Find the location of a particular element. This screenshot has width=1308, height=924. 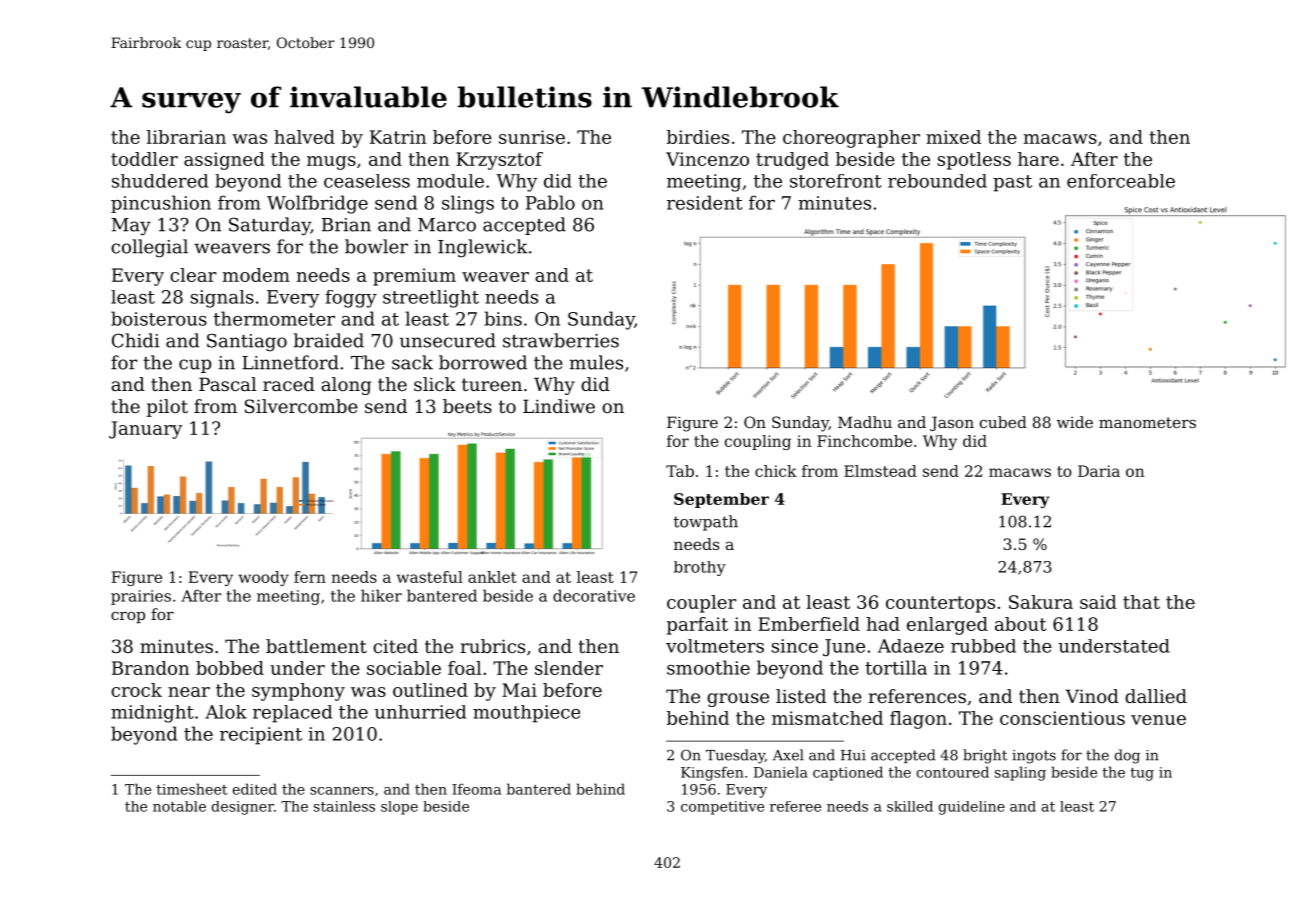

outlined is located at coordinates (430, 690).
